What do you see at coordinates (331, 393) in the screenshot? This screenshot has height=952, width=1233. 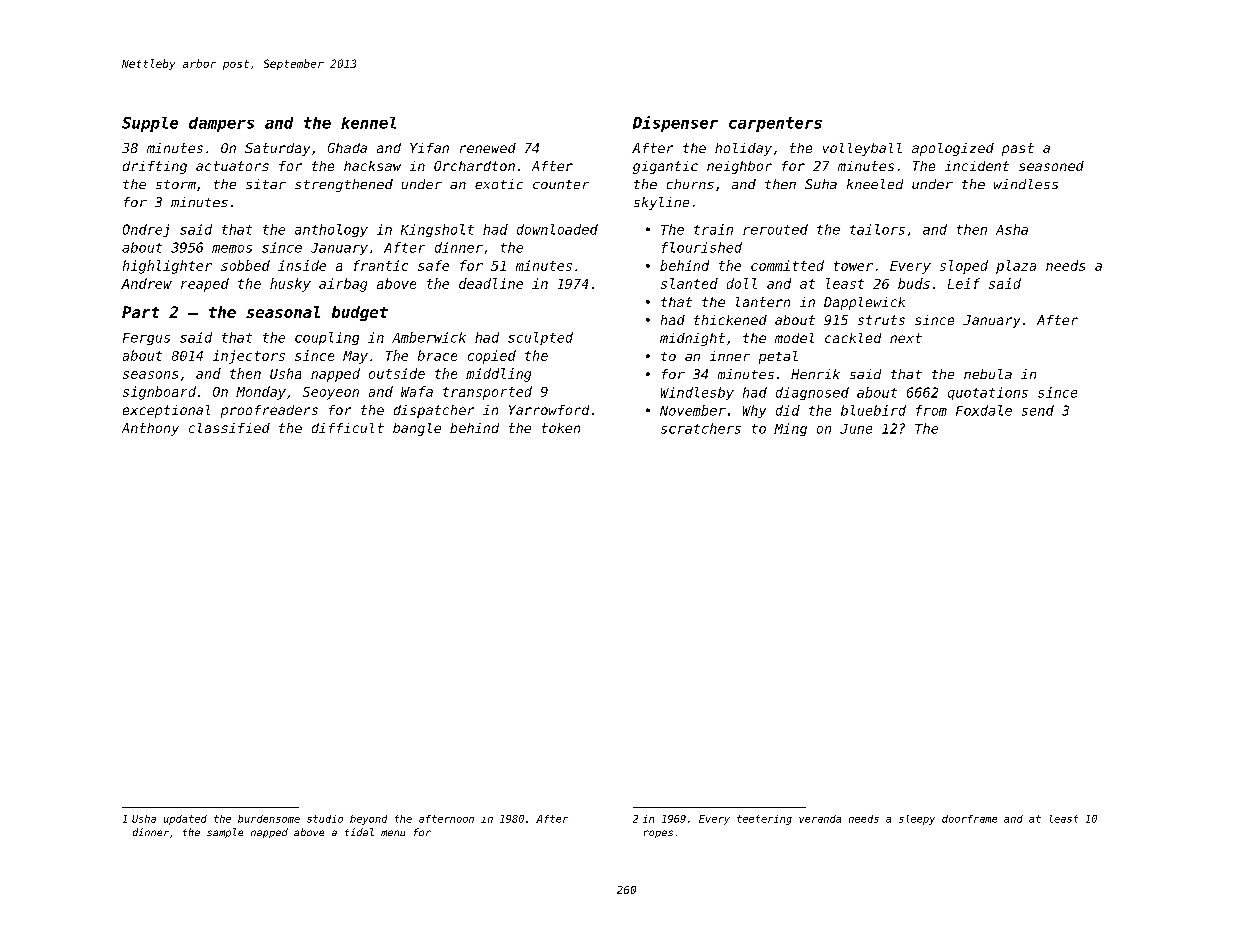 I see `Seoyeon` at bounding box center [331, 393].
